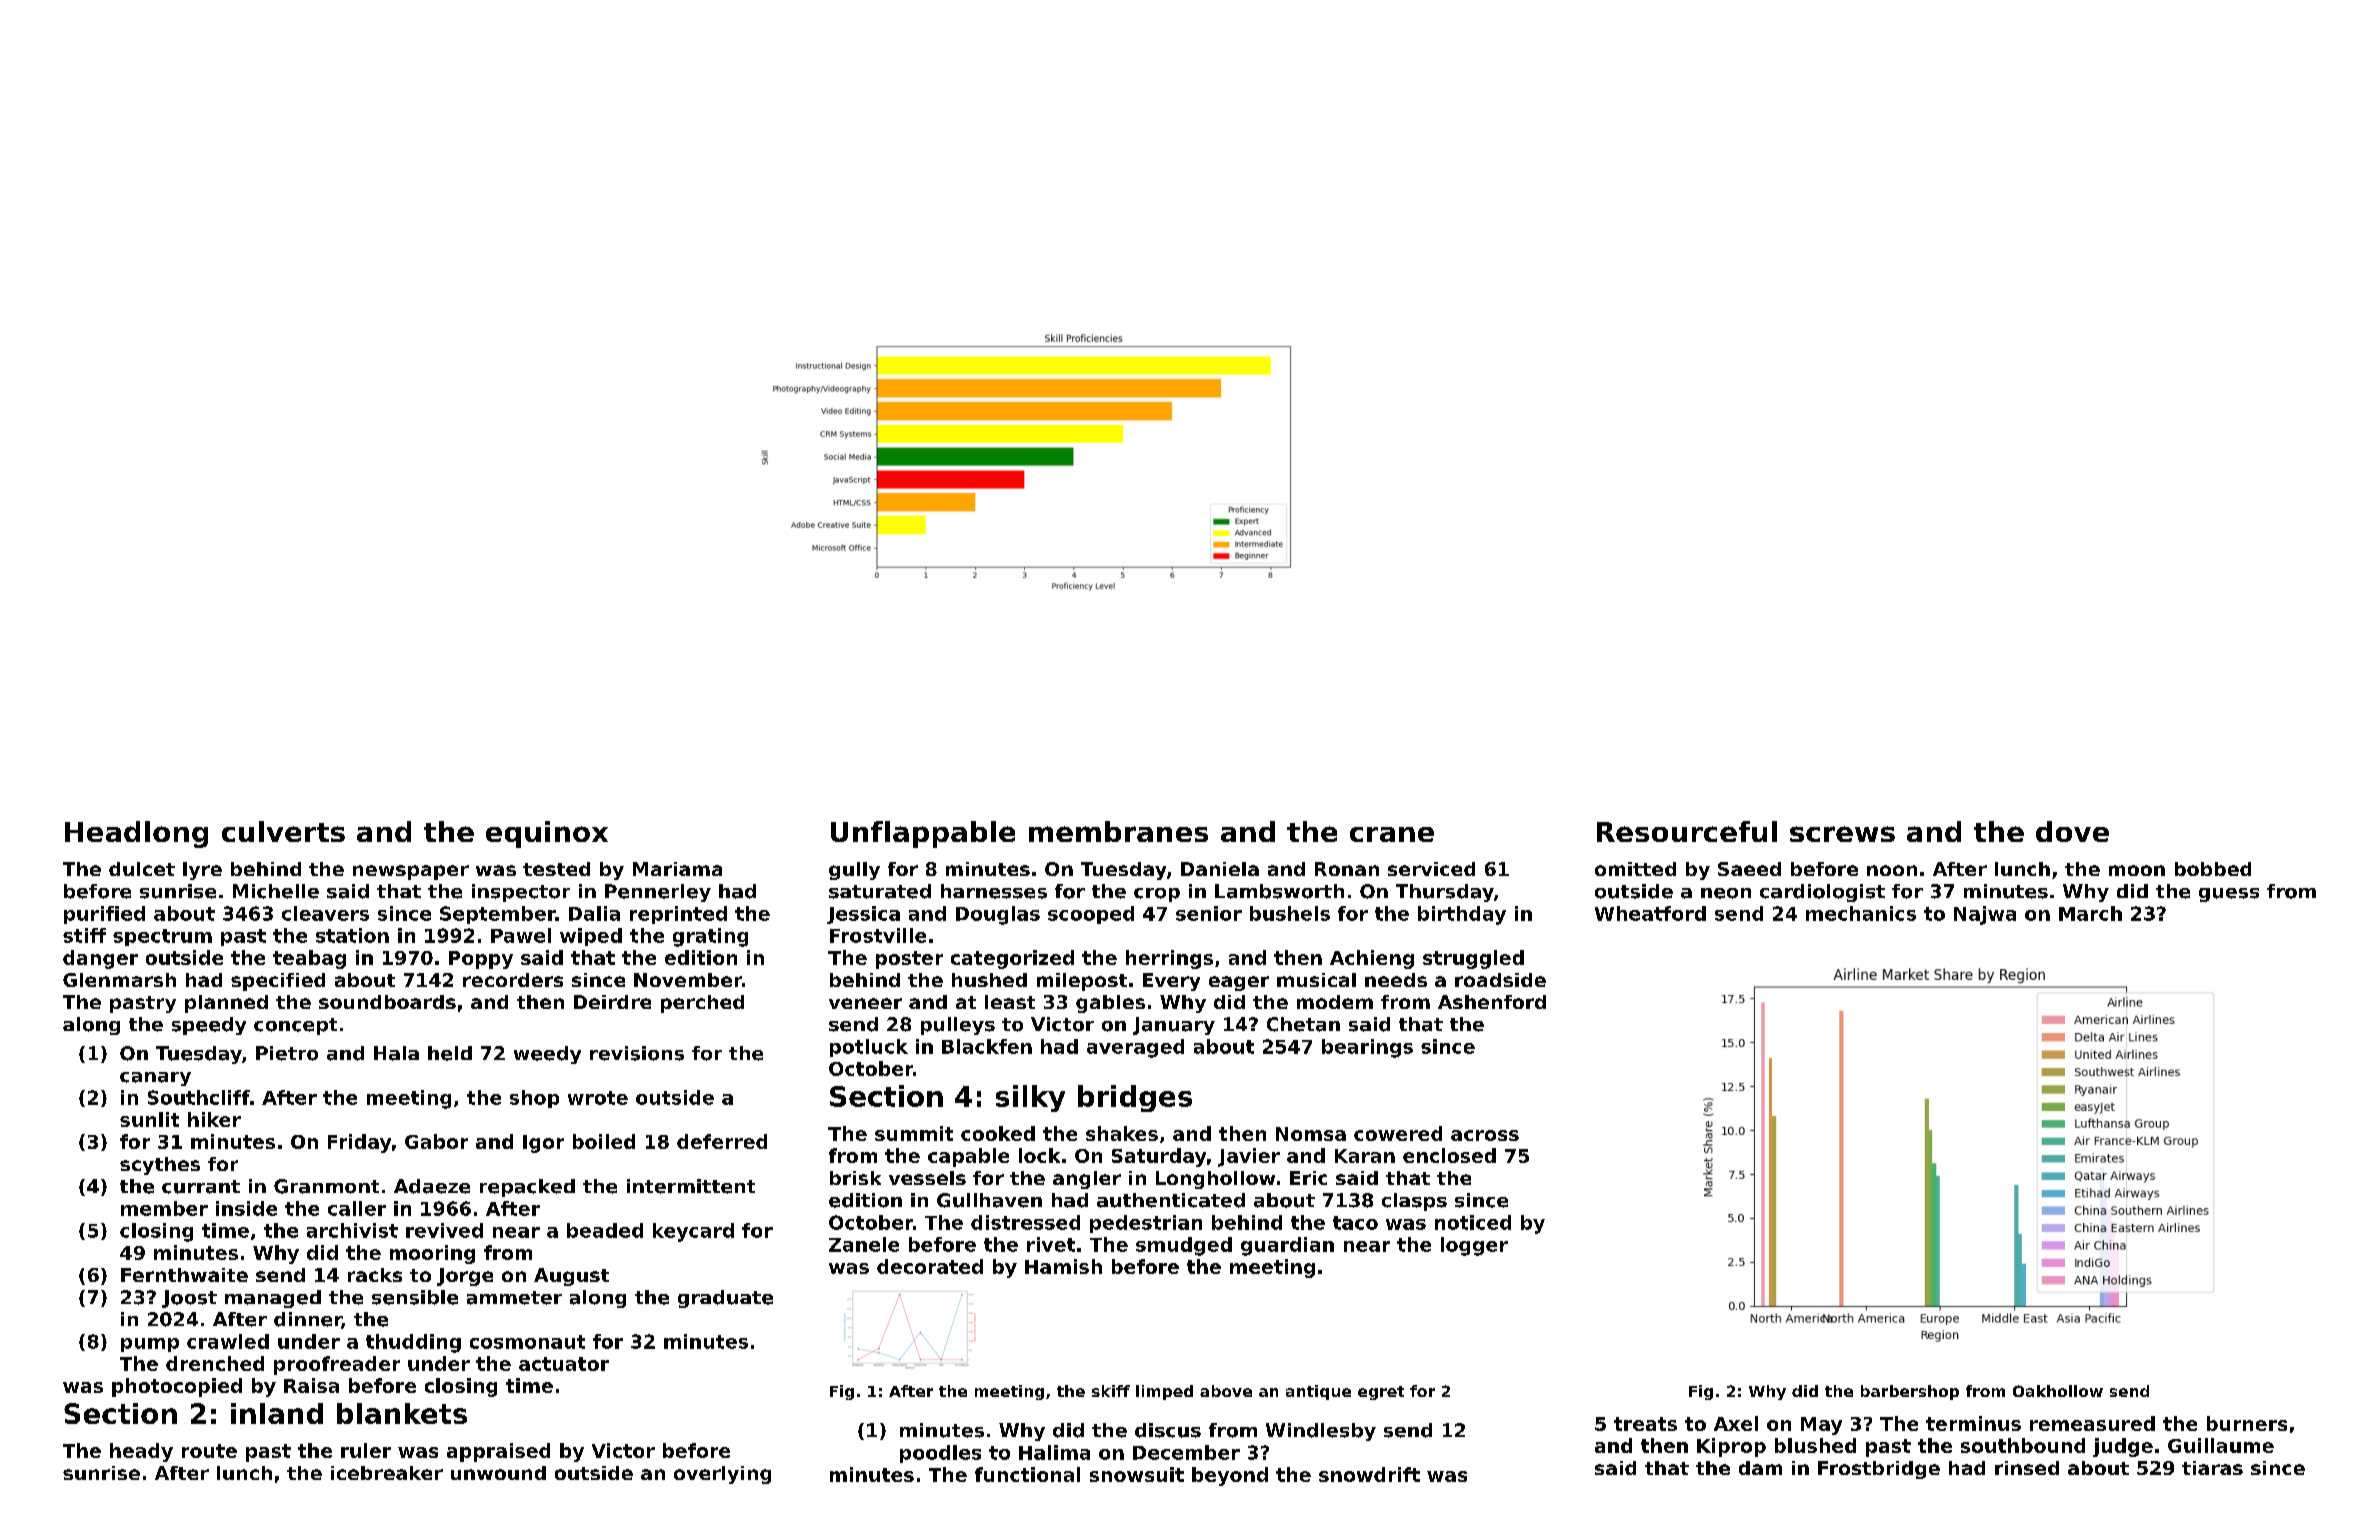 This image has width=2380, height=1540. What do you see at coordinates (2247, 1423) in the image?
I see `burners` at bounding box center [2247, 1423].
